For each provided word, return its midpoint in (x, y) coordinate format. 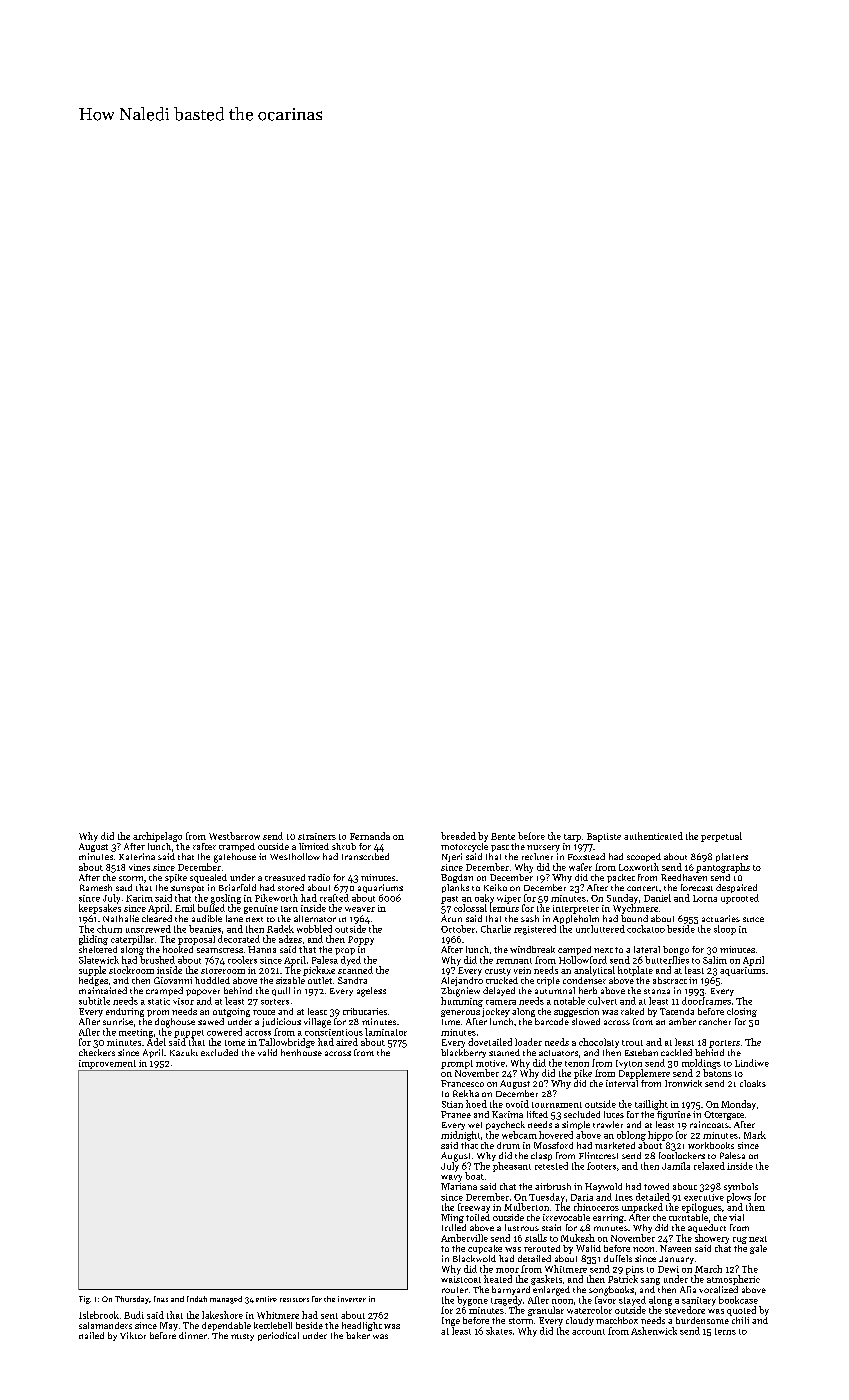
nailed (91, 1335)
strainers (317, 836)
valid (267, 1052)
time (451, 1022)
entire (266, 1299)
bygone (472, 1301)
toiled (478, 1217)
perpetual (721, 837)
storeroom (223, 971)
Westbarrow (234, 836)
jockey (496, 1012)
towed (656, 1186)
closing (742, 1012)
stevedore (685, 1310)
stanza (657, 991)
